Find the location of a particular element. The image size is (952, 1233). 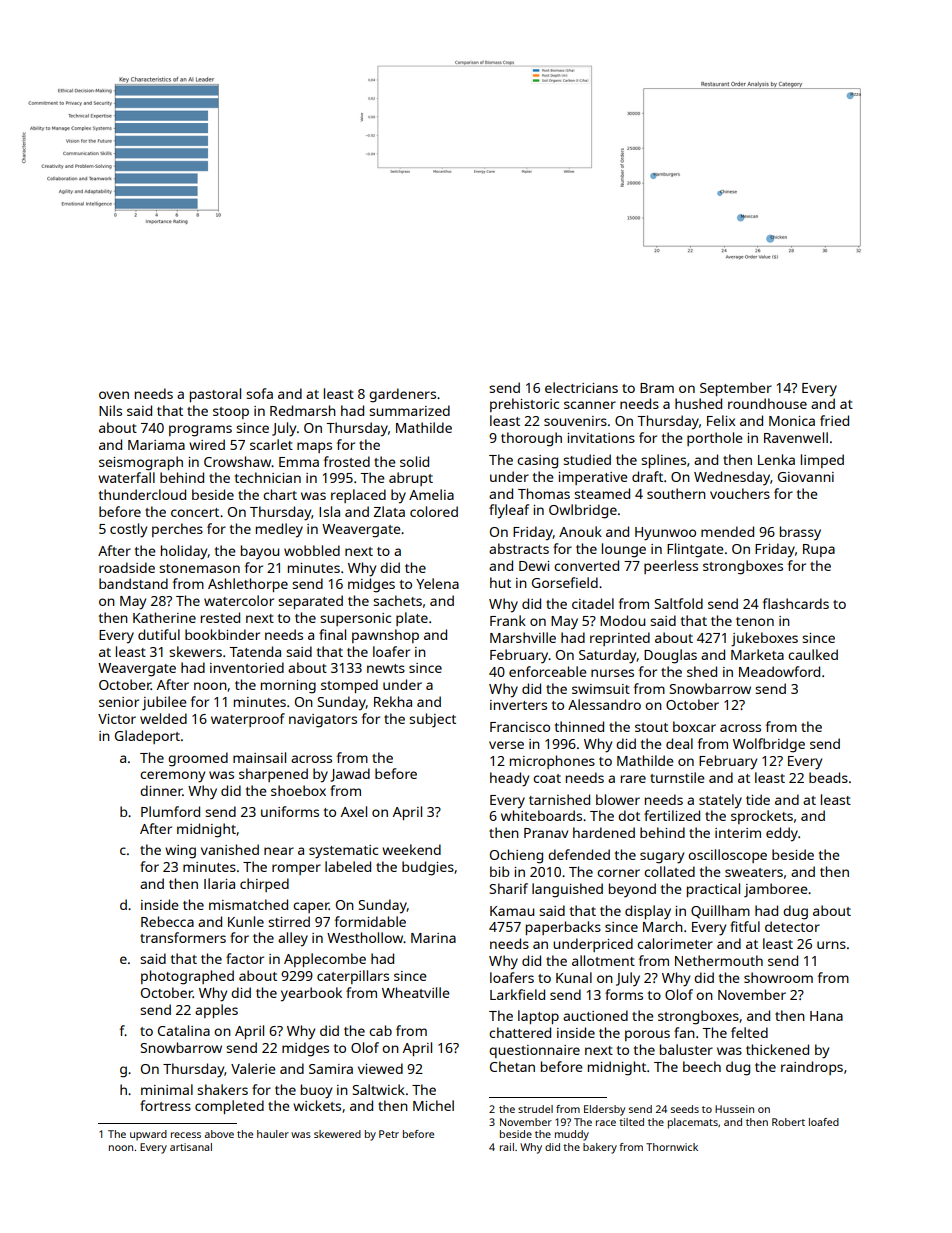

loafed is located at coordinates (824, 1122).
